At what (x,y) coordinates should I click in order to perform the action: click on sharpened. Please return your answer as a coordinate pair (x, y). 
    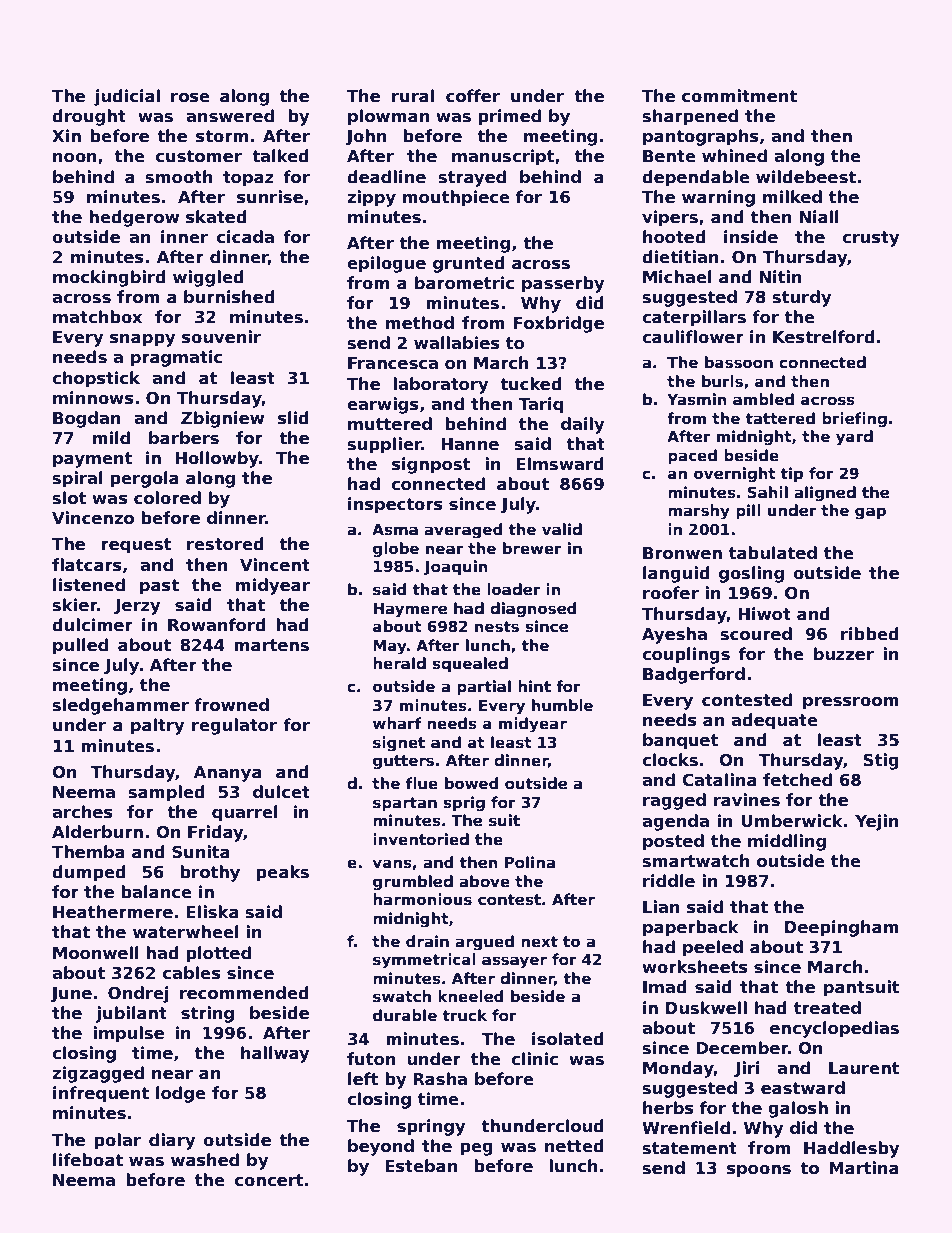
    Looking at the image, I should click on (690, 117).
